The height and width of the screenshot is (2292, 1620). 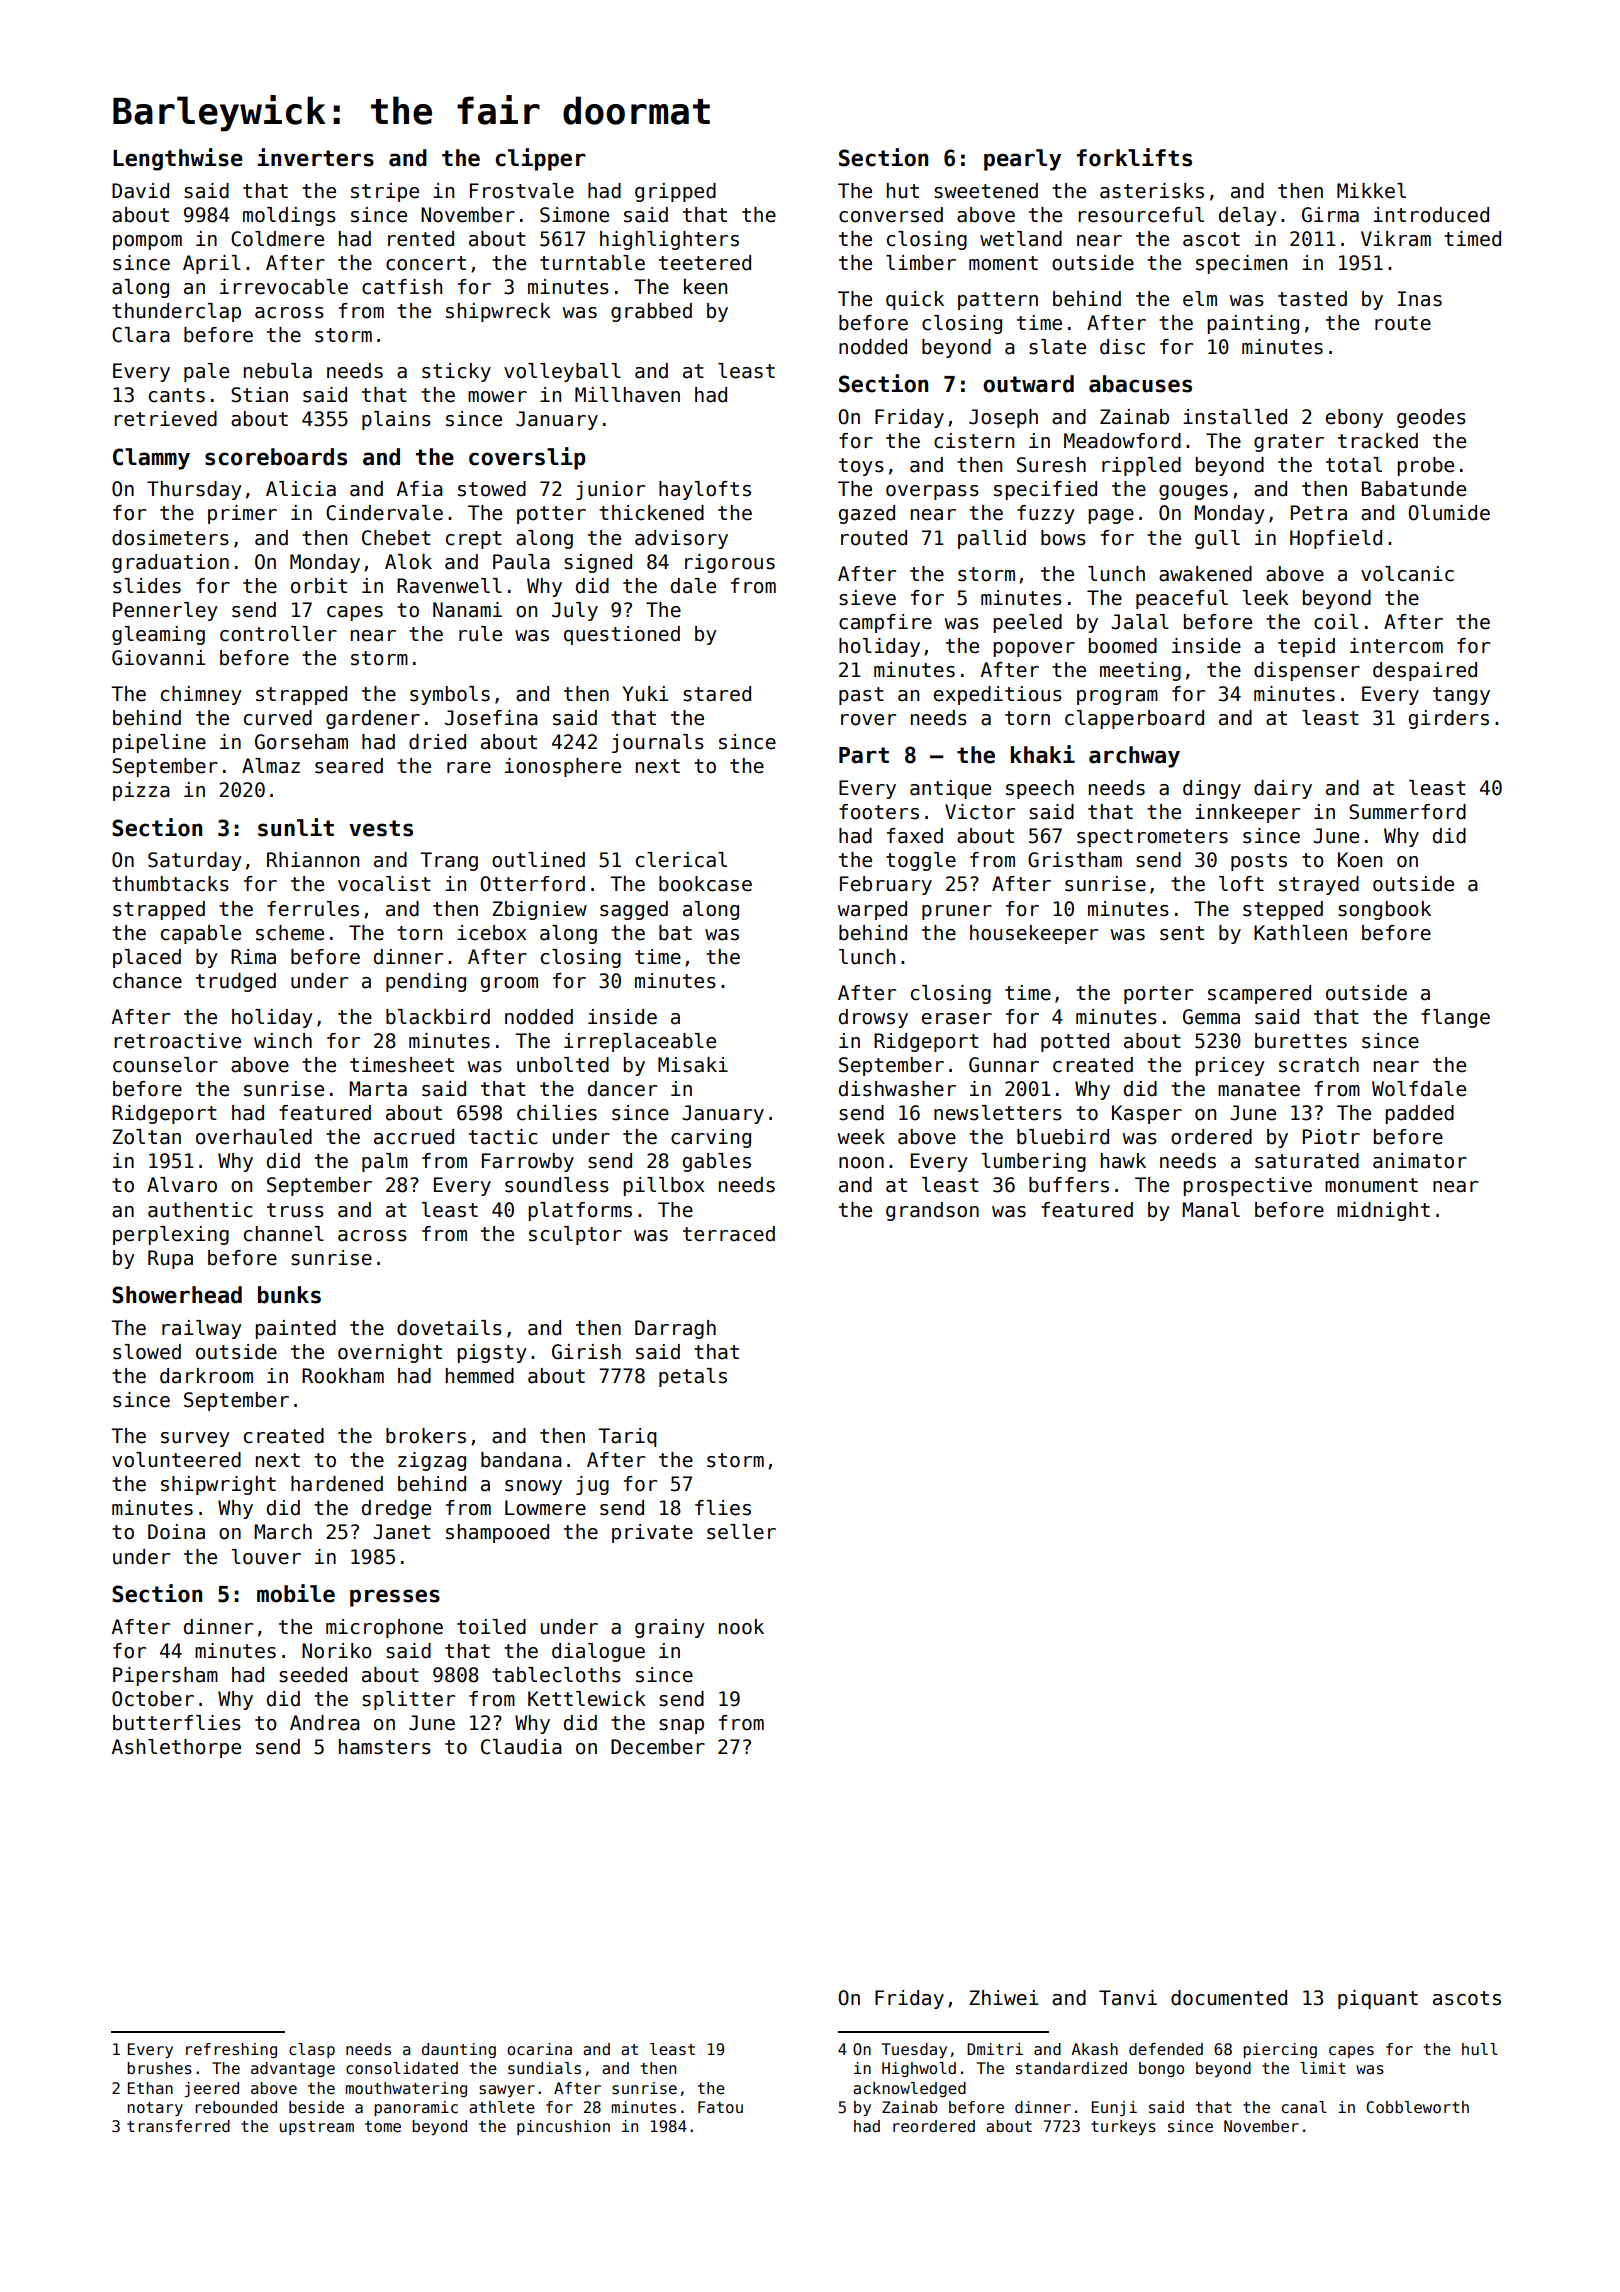 I want to click on animator, so click(x=1420, y=1161).
